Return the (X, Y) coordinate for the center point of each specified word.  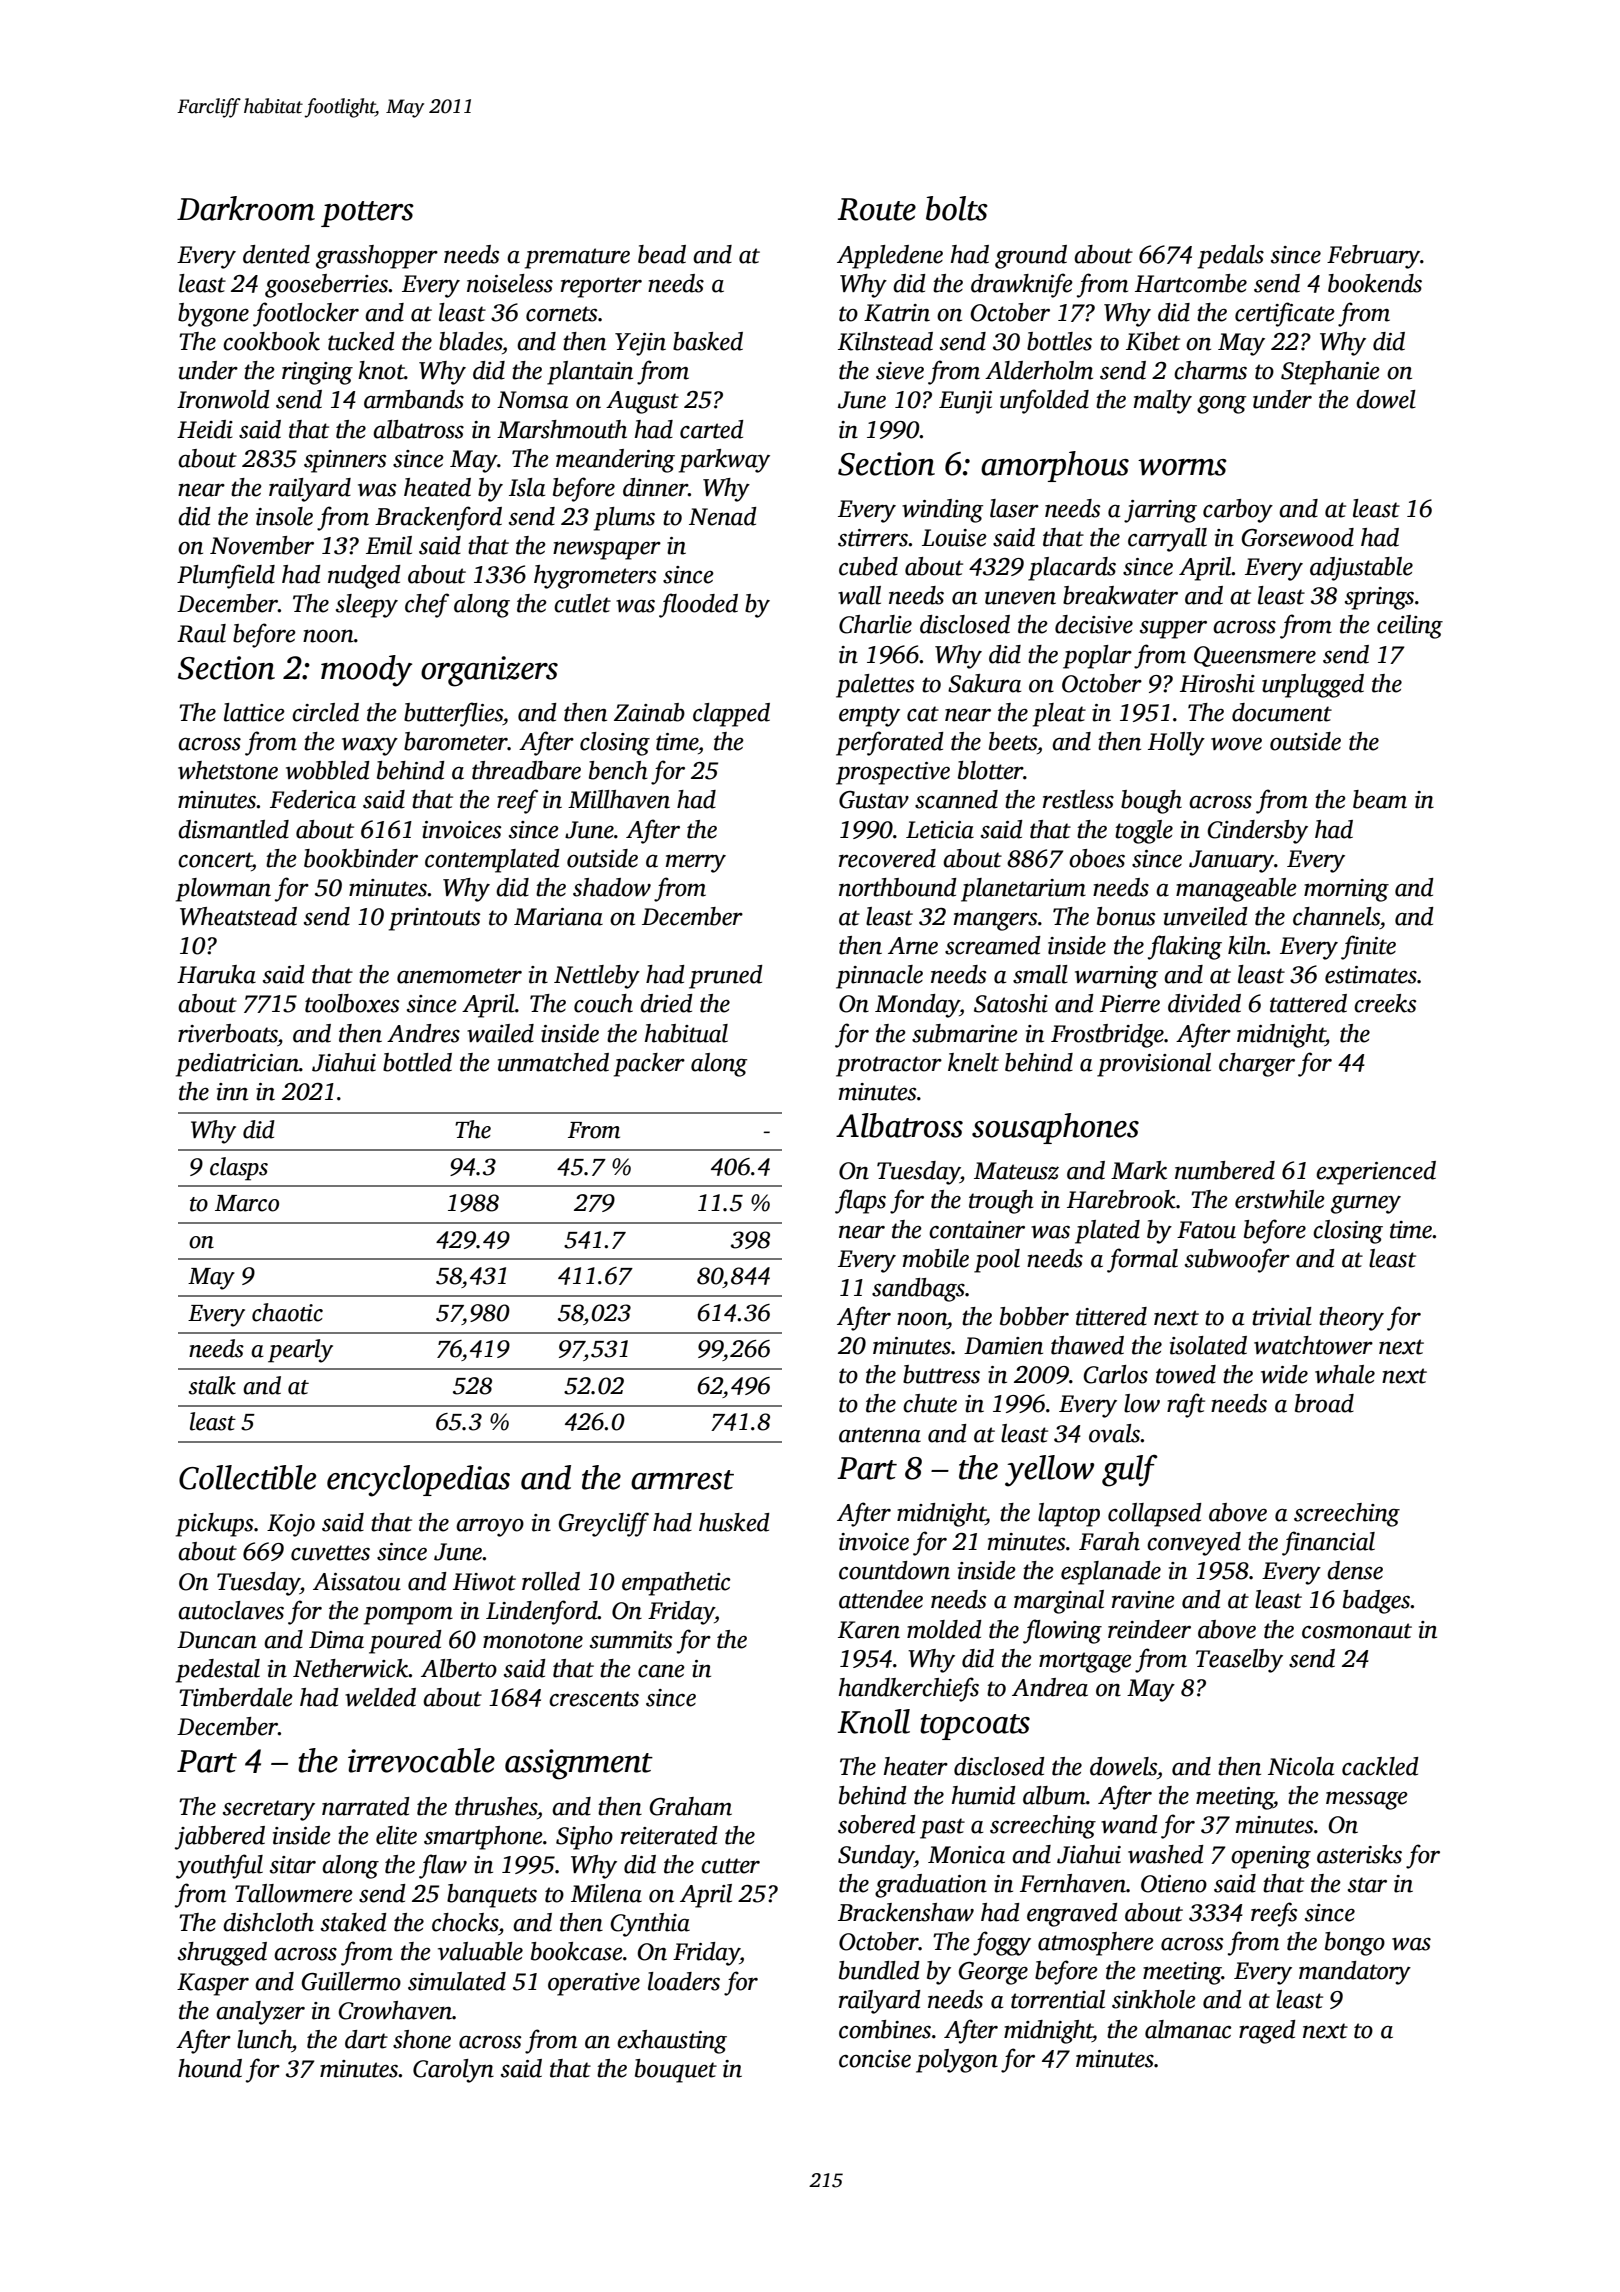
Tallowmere (294, 1893)
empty (869, 716)
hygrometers (595, 577)
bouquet (676, 2071)
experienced (1376, 1173)
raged (1267, 2032)
